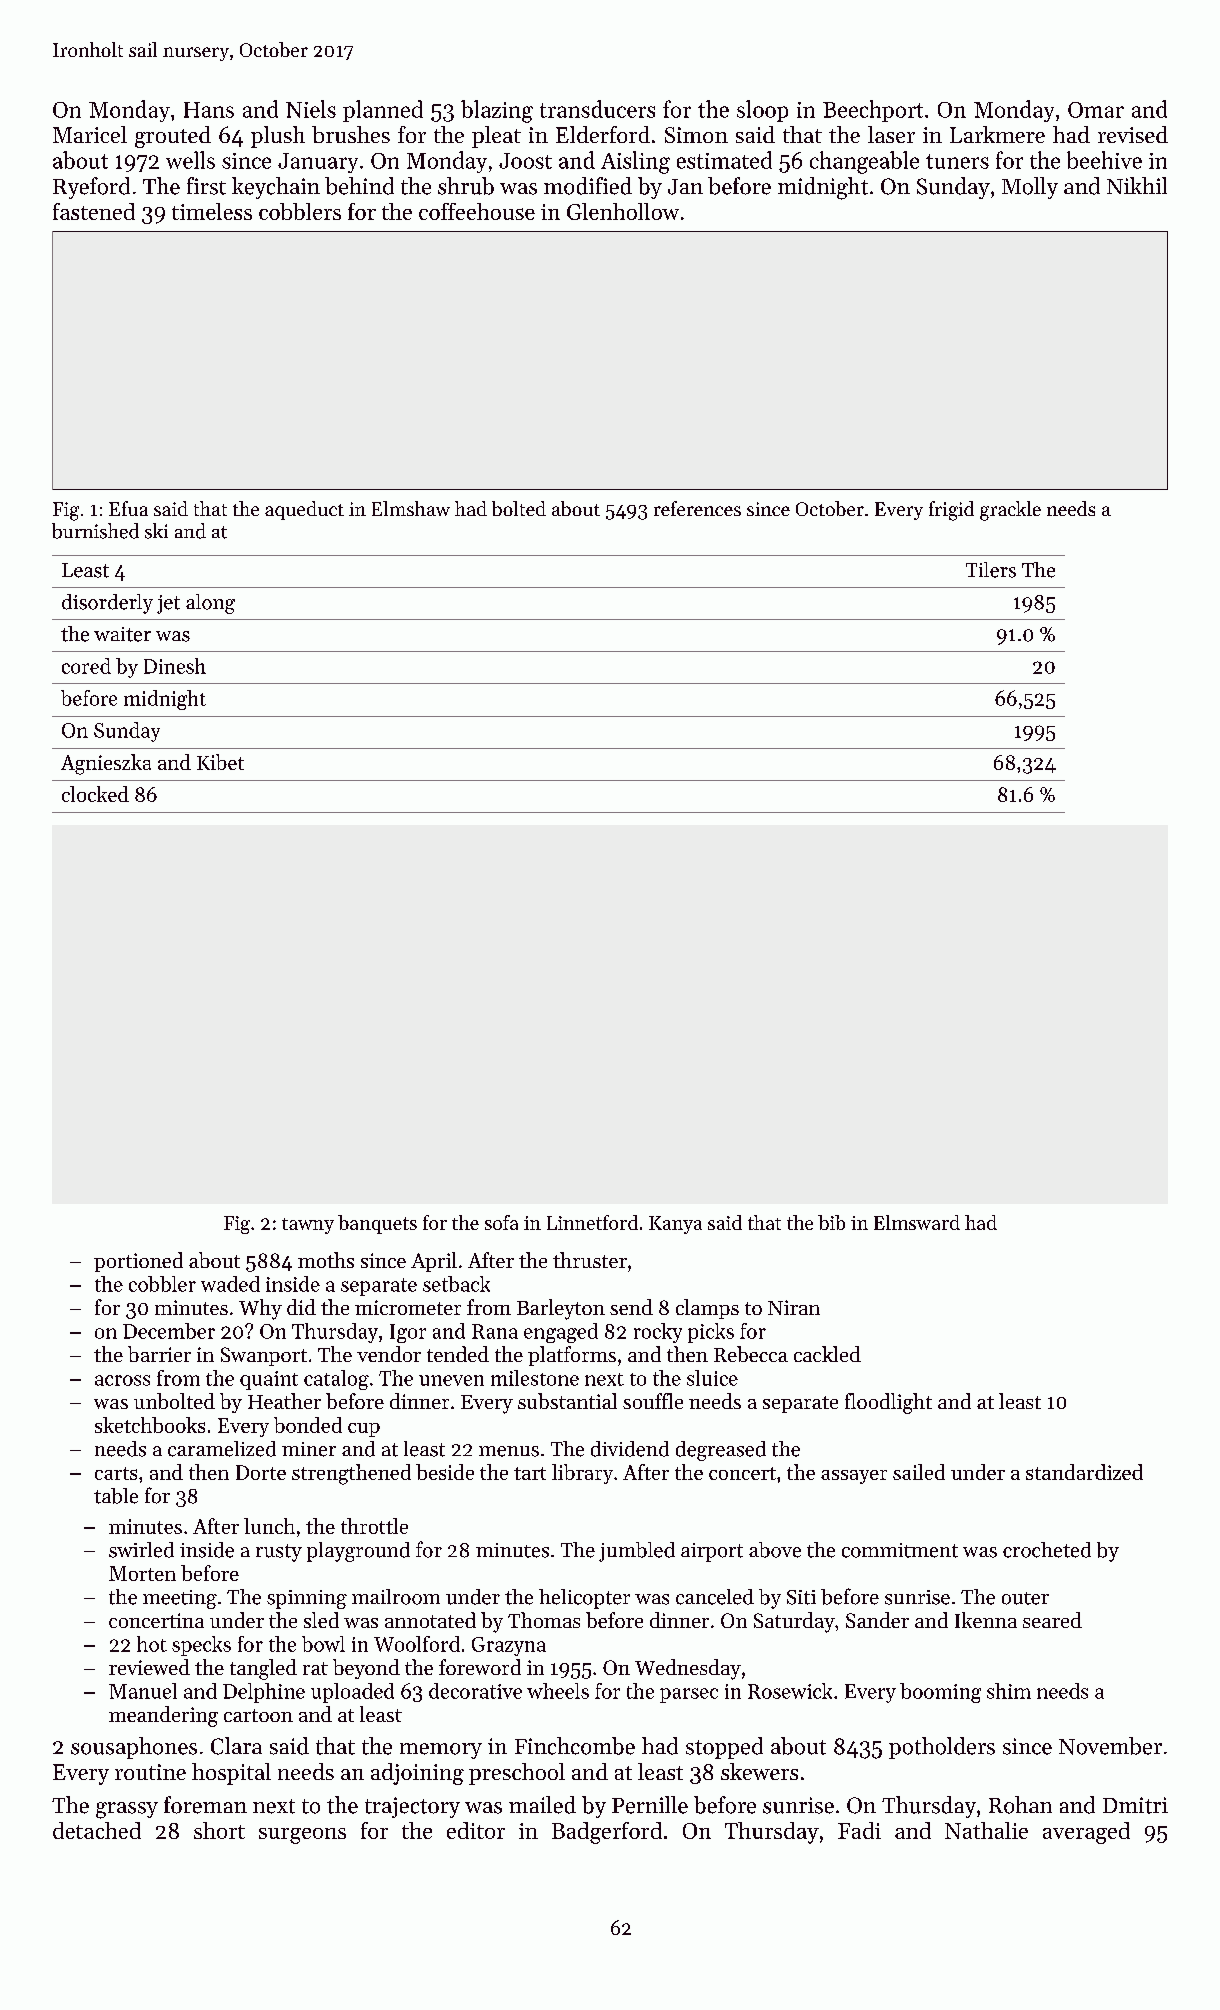  What do you see at coordinates (697, 508) in the image?
I see `references` at bounding box center [697, 508].
